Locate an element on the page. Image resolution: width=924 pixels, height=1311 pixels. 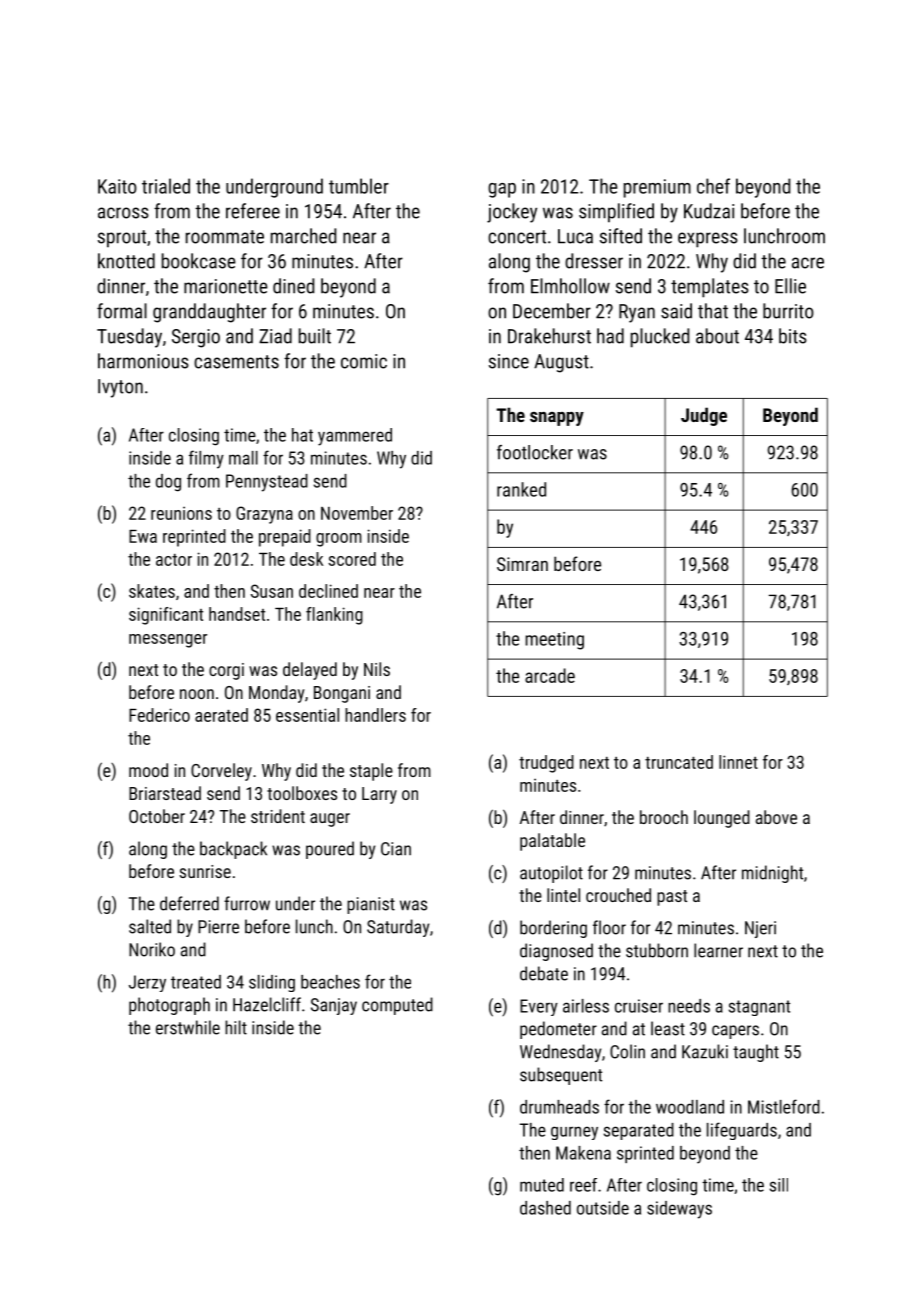
dined is located at coordinates (293, 286).
